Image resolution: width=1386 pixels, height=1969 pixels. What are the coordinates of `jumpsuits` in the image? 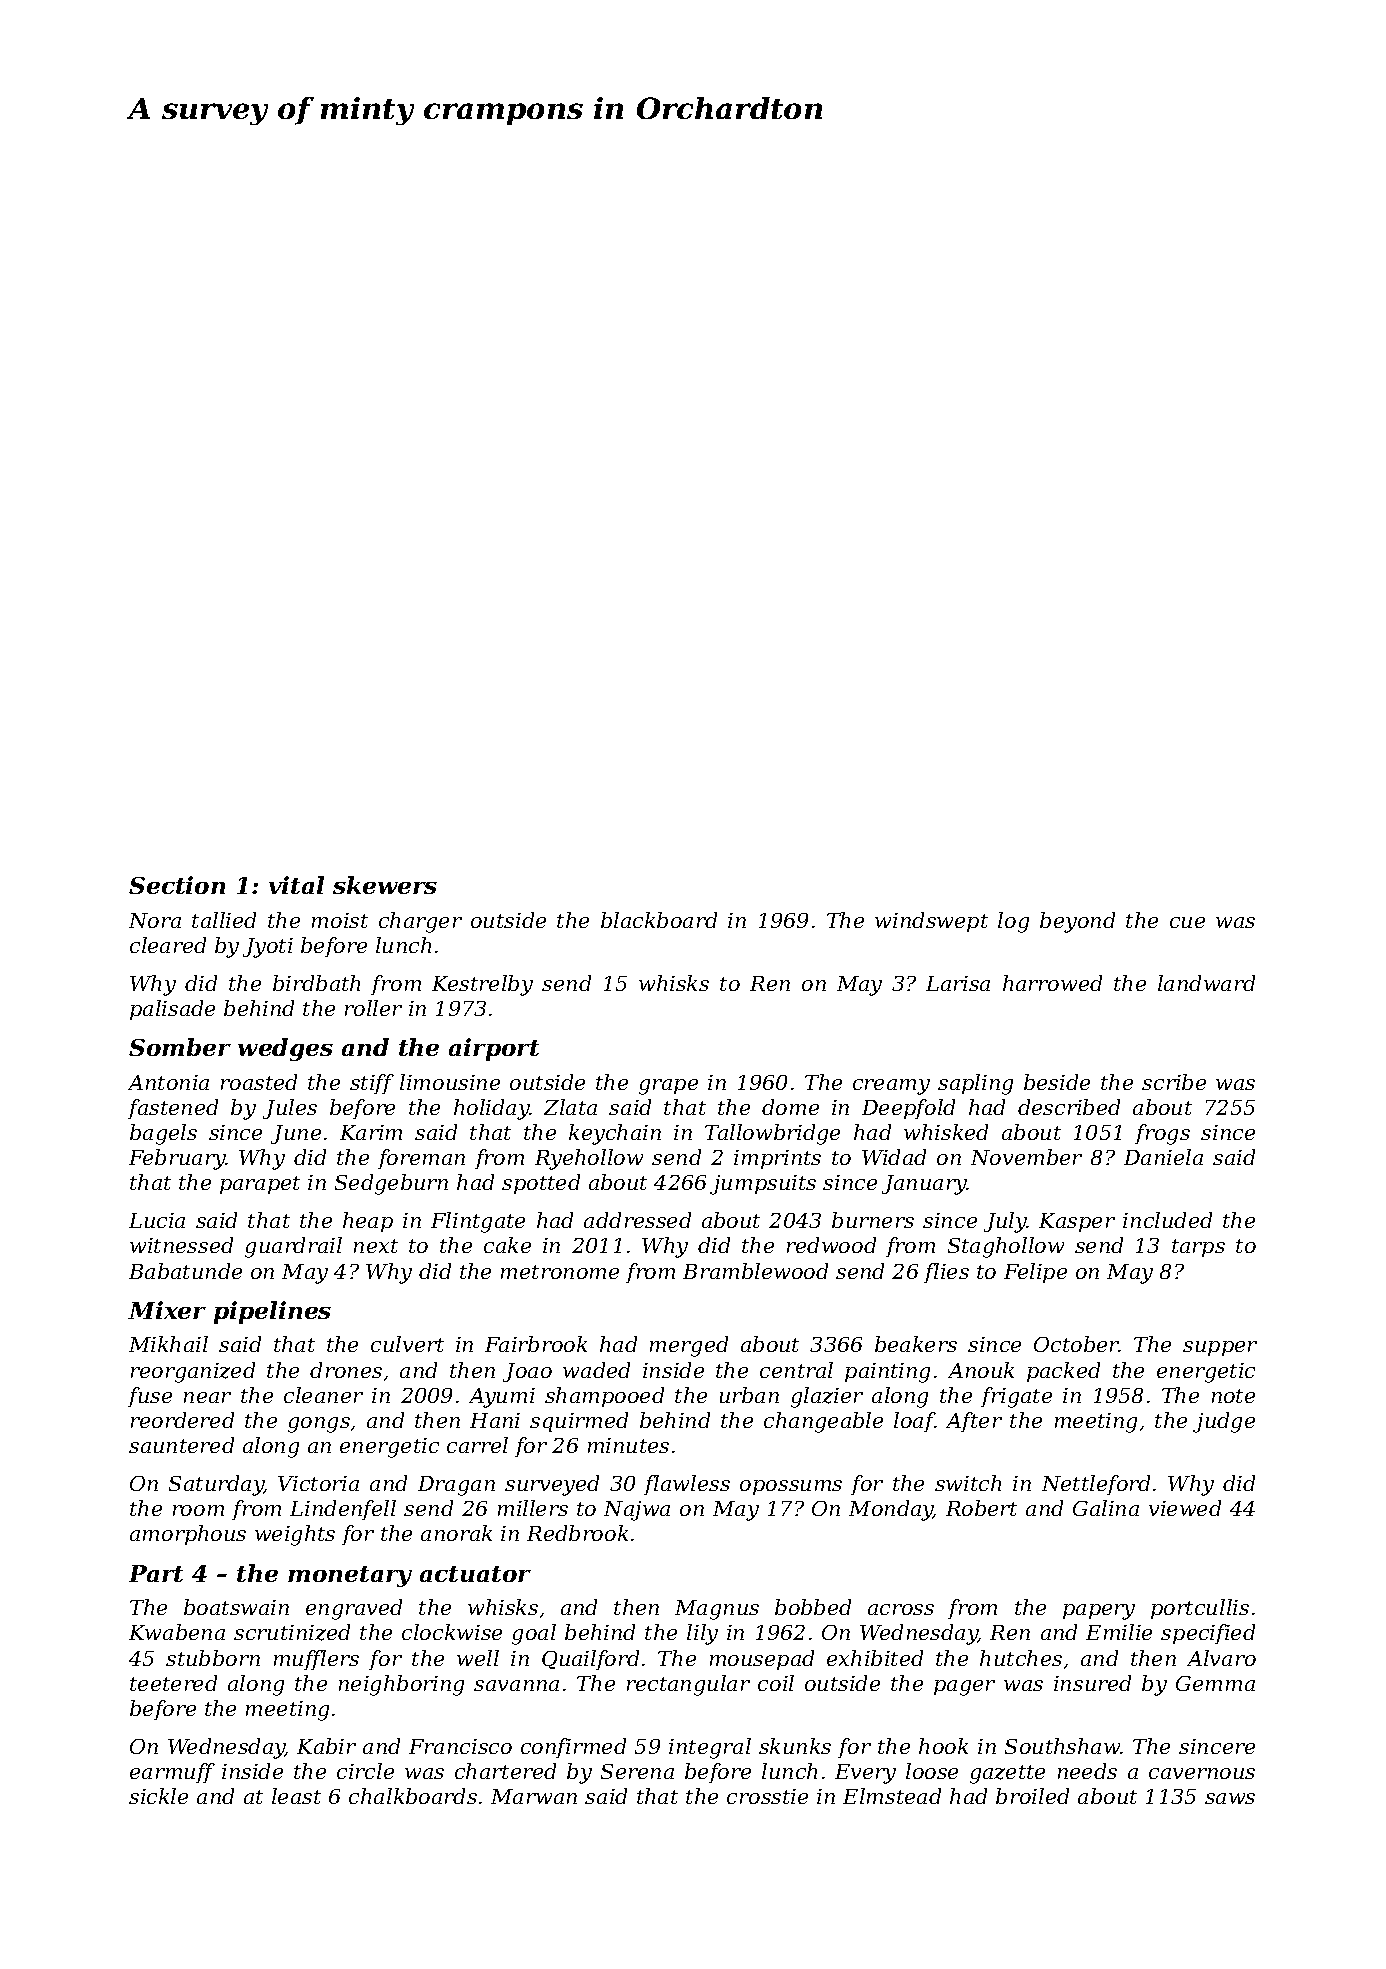 It's located at (763, 1185).
